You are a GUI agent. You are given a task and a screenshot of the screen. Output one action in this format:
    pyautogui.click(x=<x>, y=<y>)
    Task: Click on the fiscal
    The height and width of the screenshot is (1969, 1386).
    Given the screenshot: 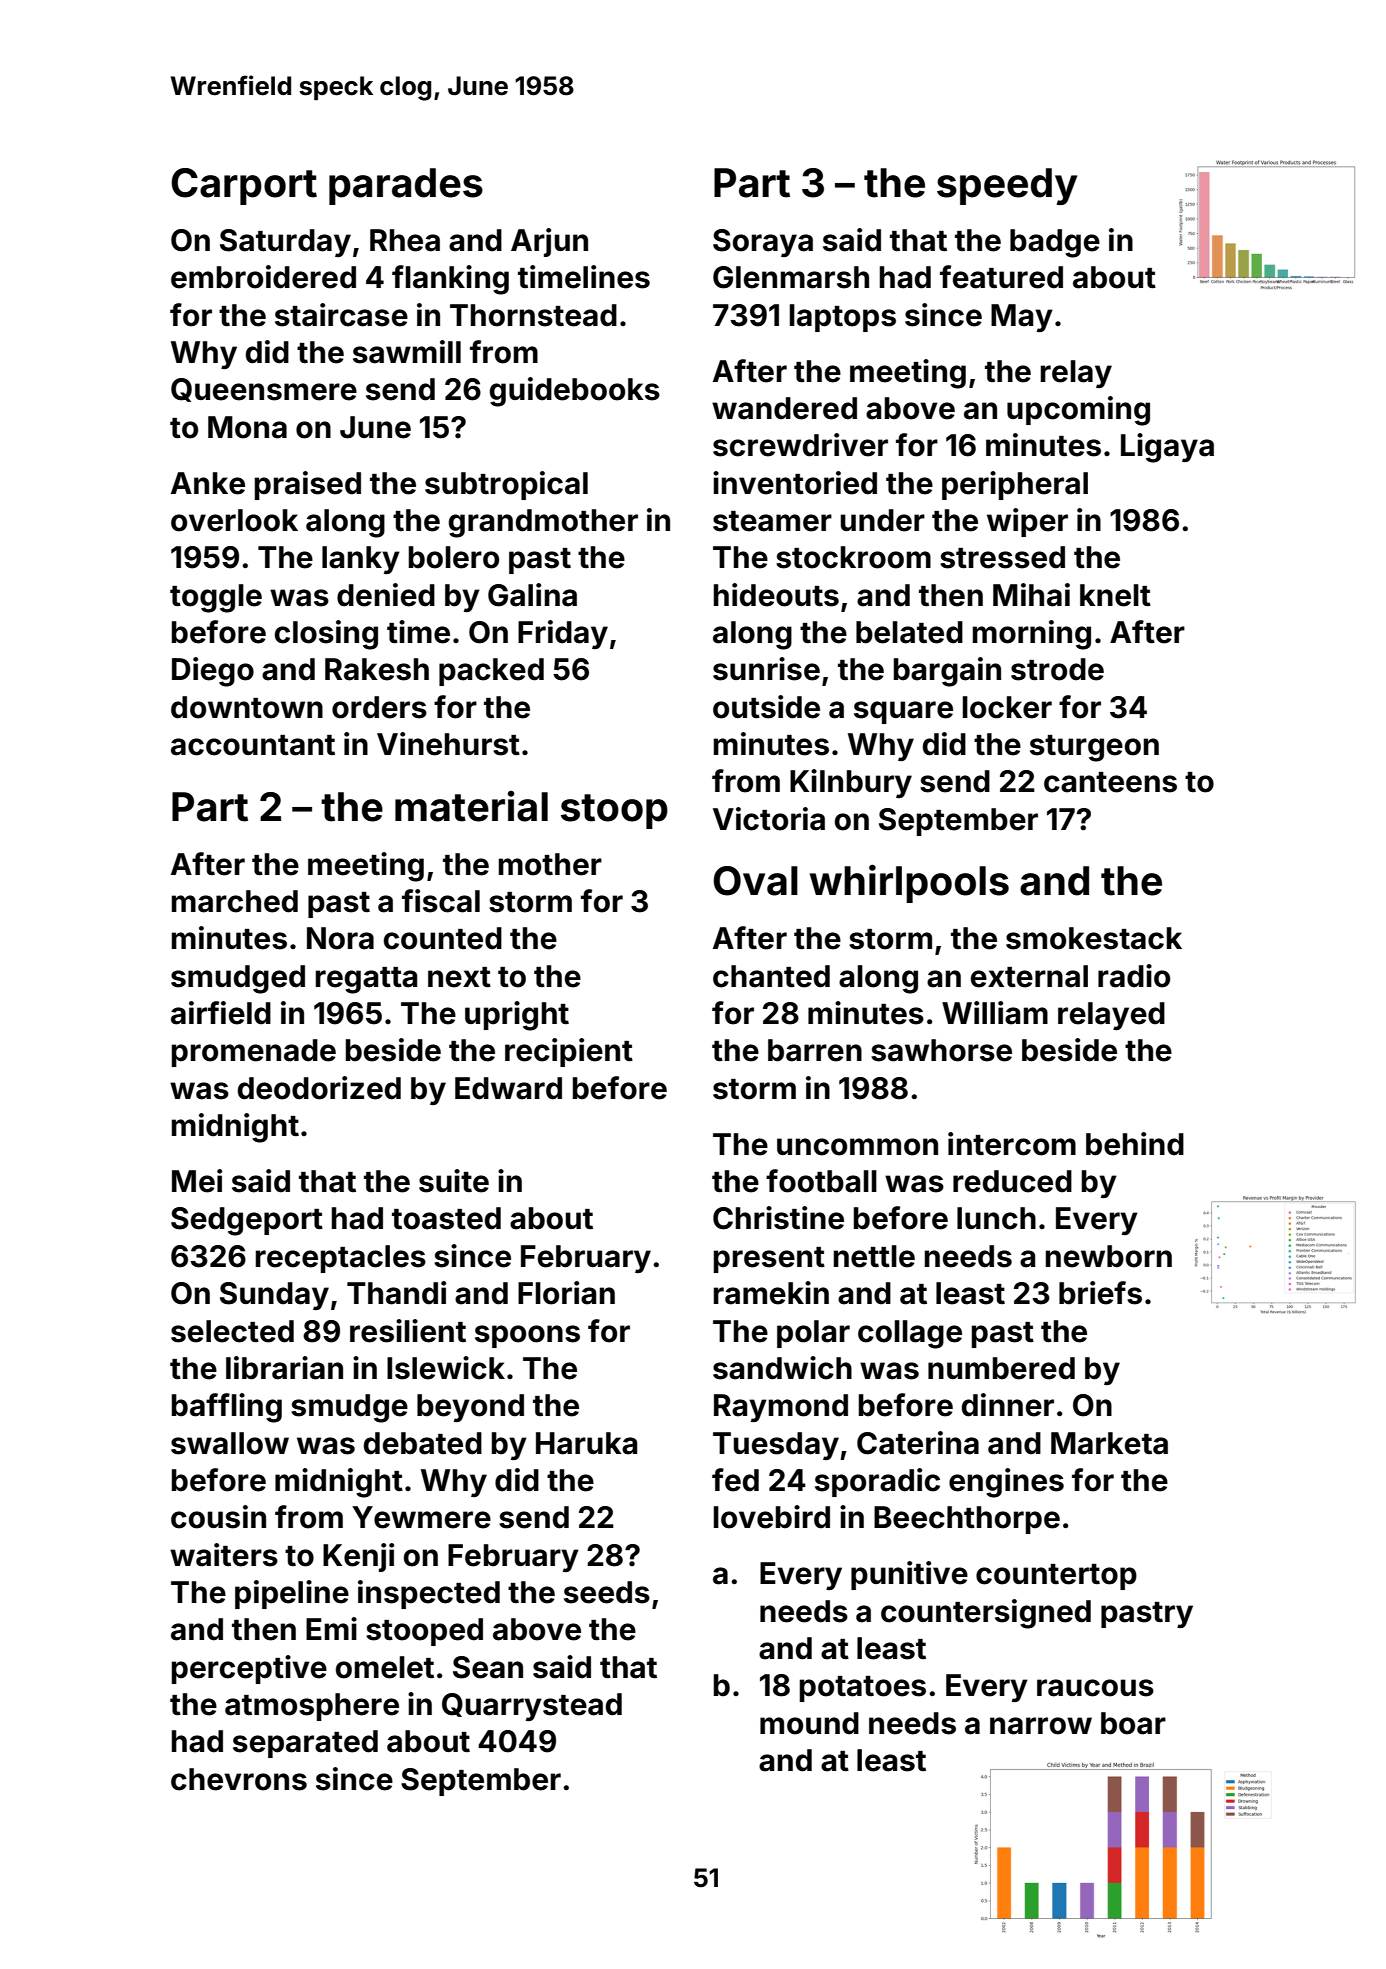 What is the action you would take?
    pyautogui.click(x=441, y=901)
